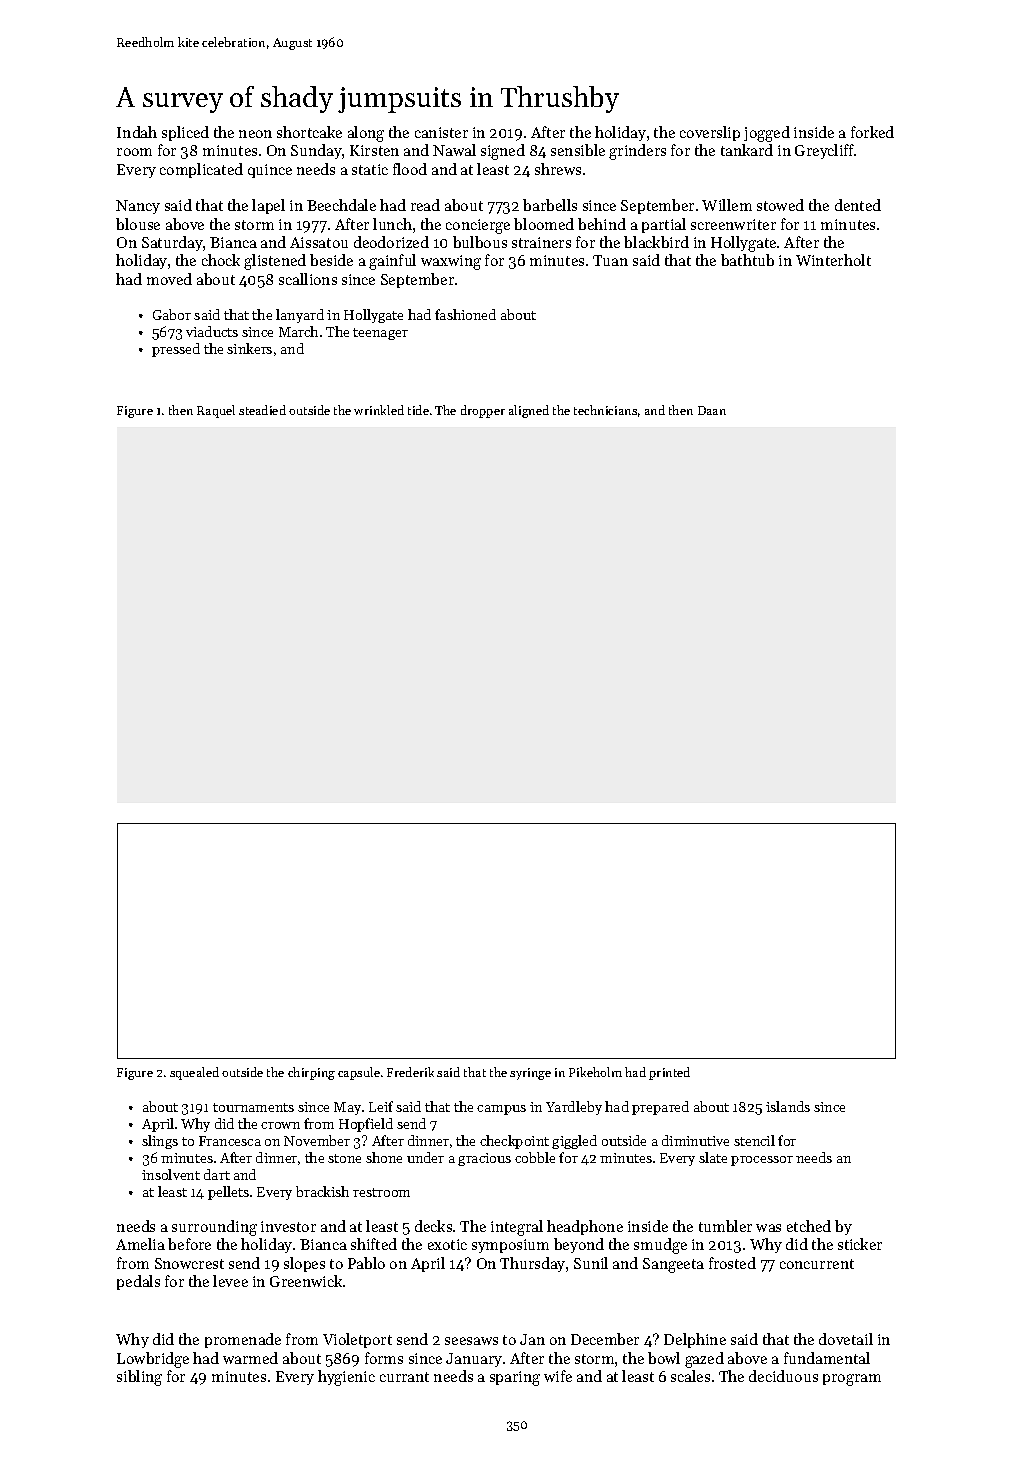  Describe the element at coordinates (216, 411) in the page. I see `Raquel` at that location.
